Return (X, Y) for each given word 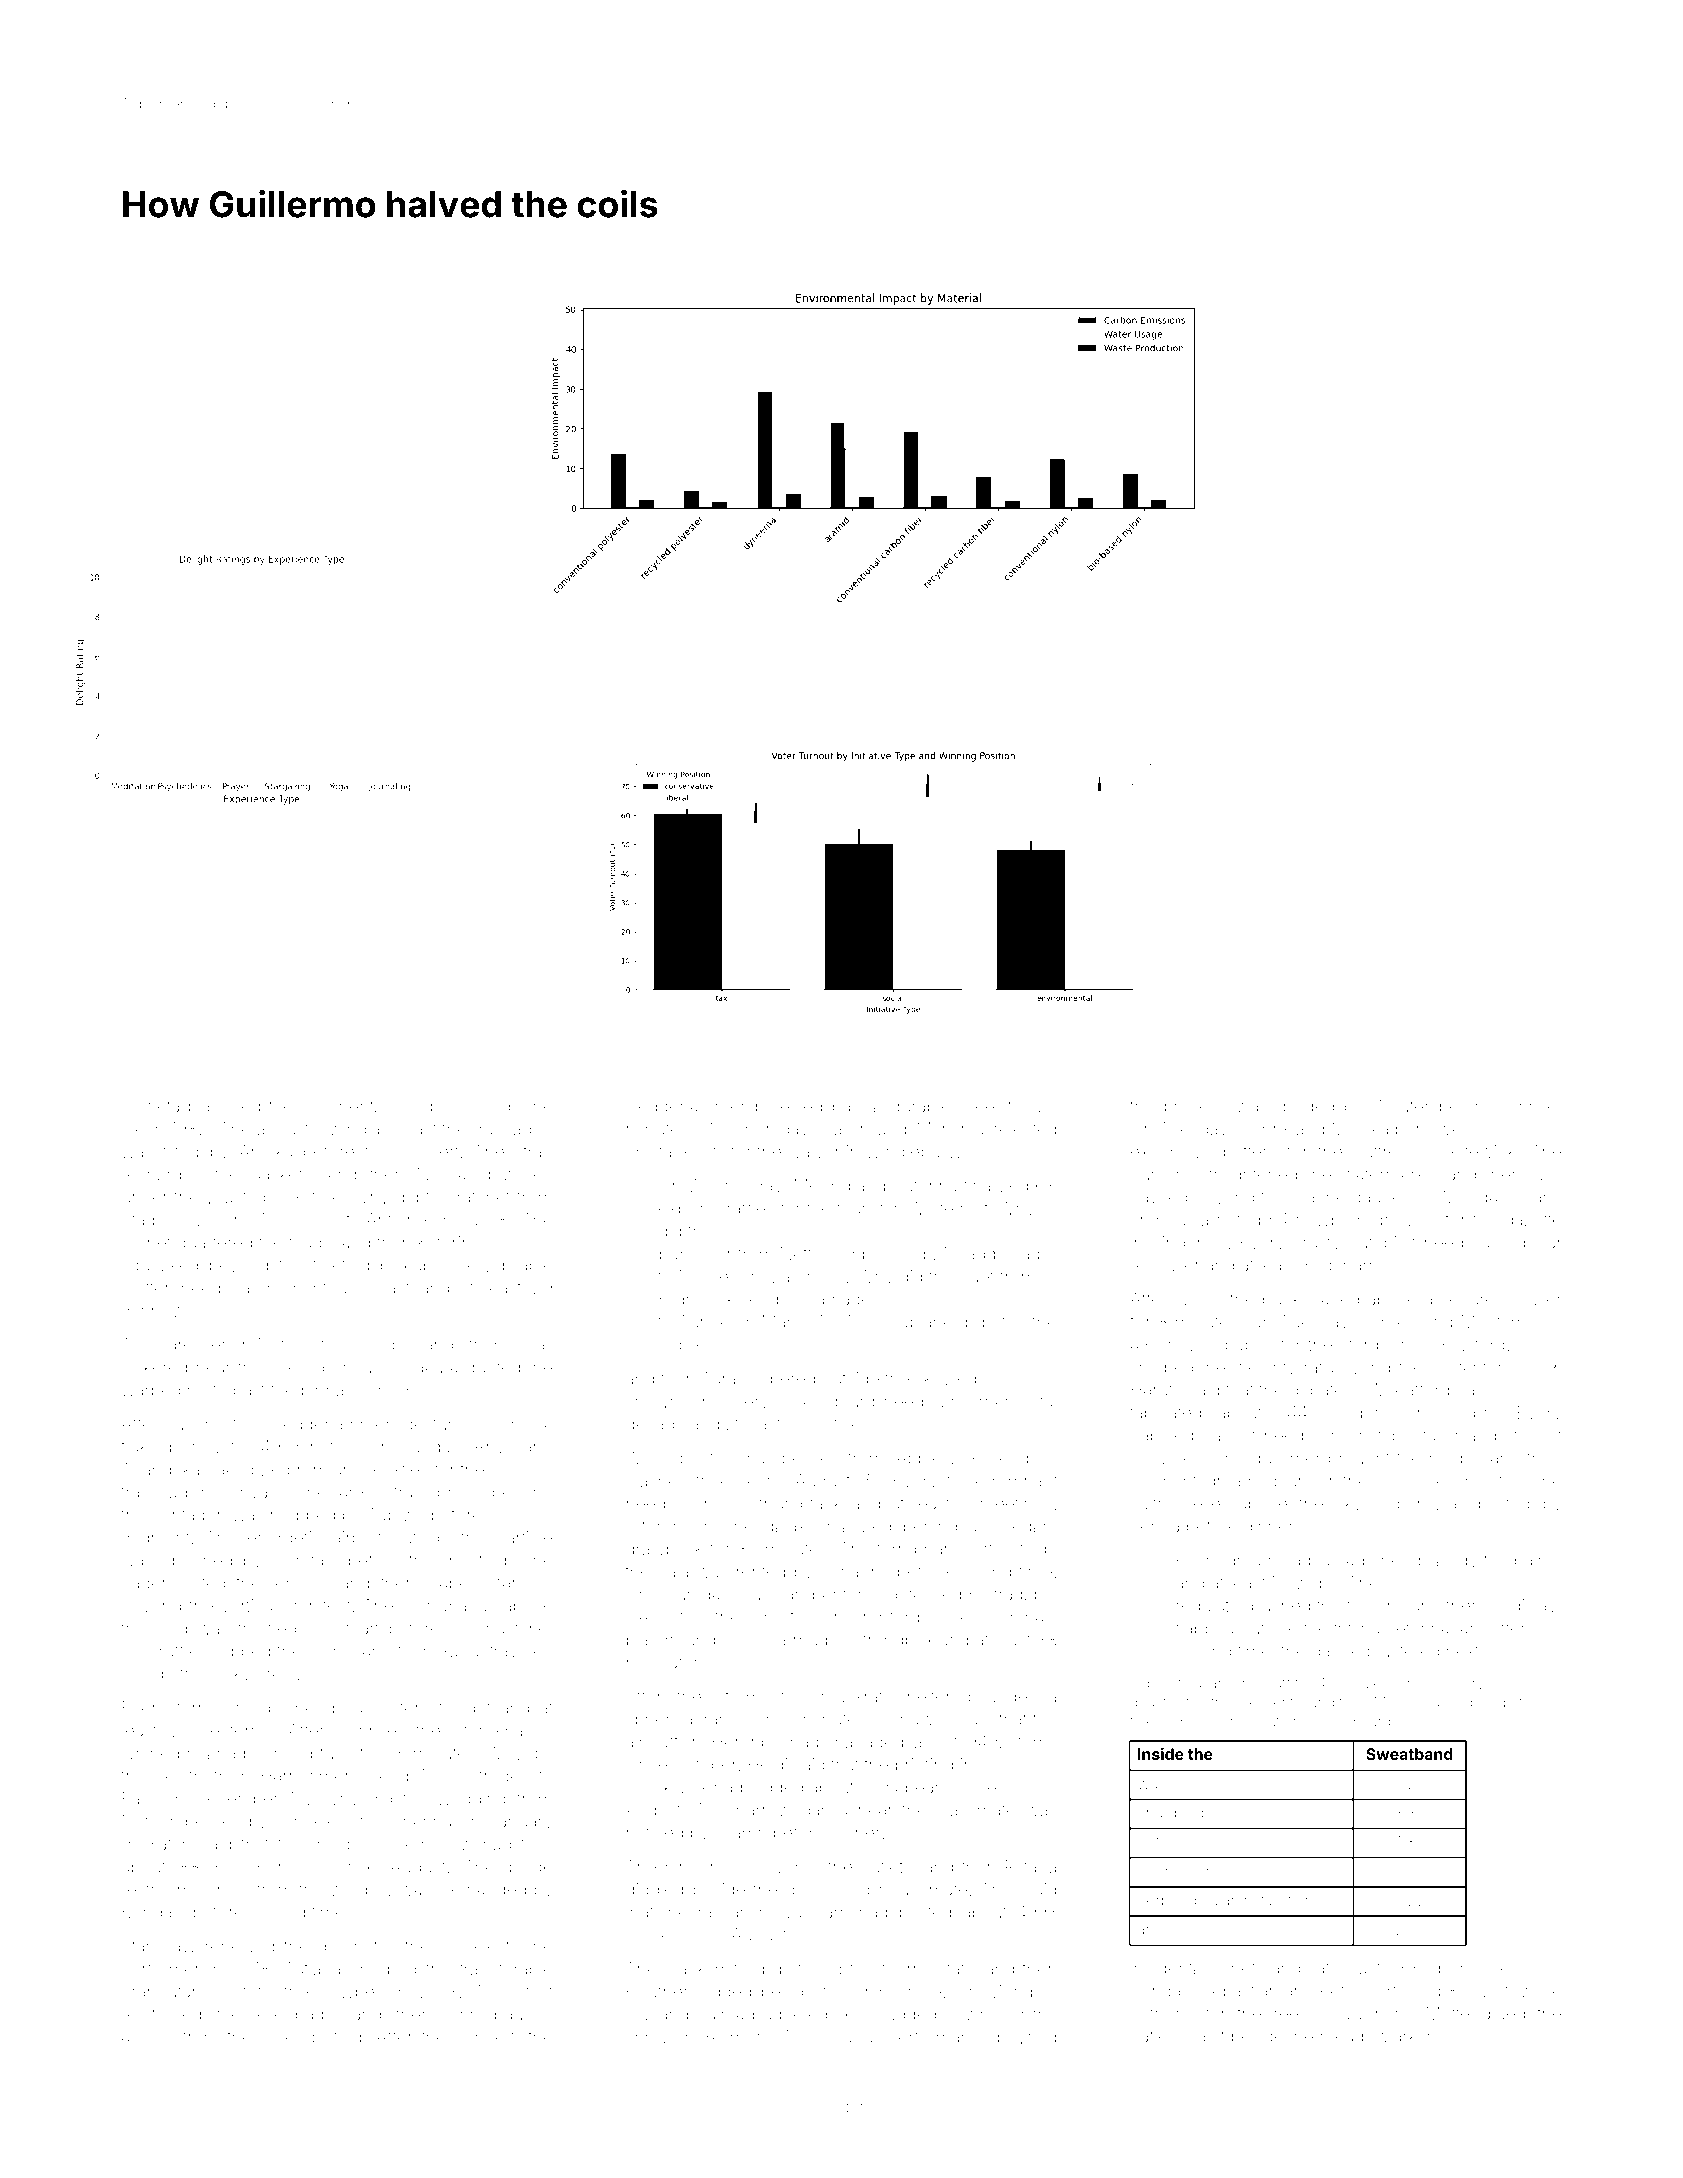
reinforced (161, 2014)
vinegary (1023, 1528)
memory (1456, 1686)
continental (343, 1106)
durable (920, 1106)
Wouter (1400, 1106)
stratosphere (434, 1494)
